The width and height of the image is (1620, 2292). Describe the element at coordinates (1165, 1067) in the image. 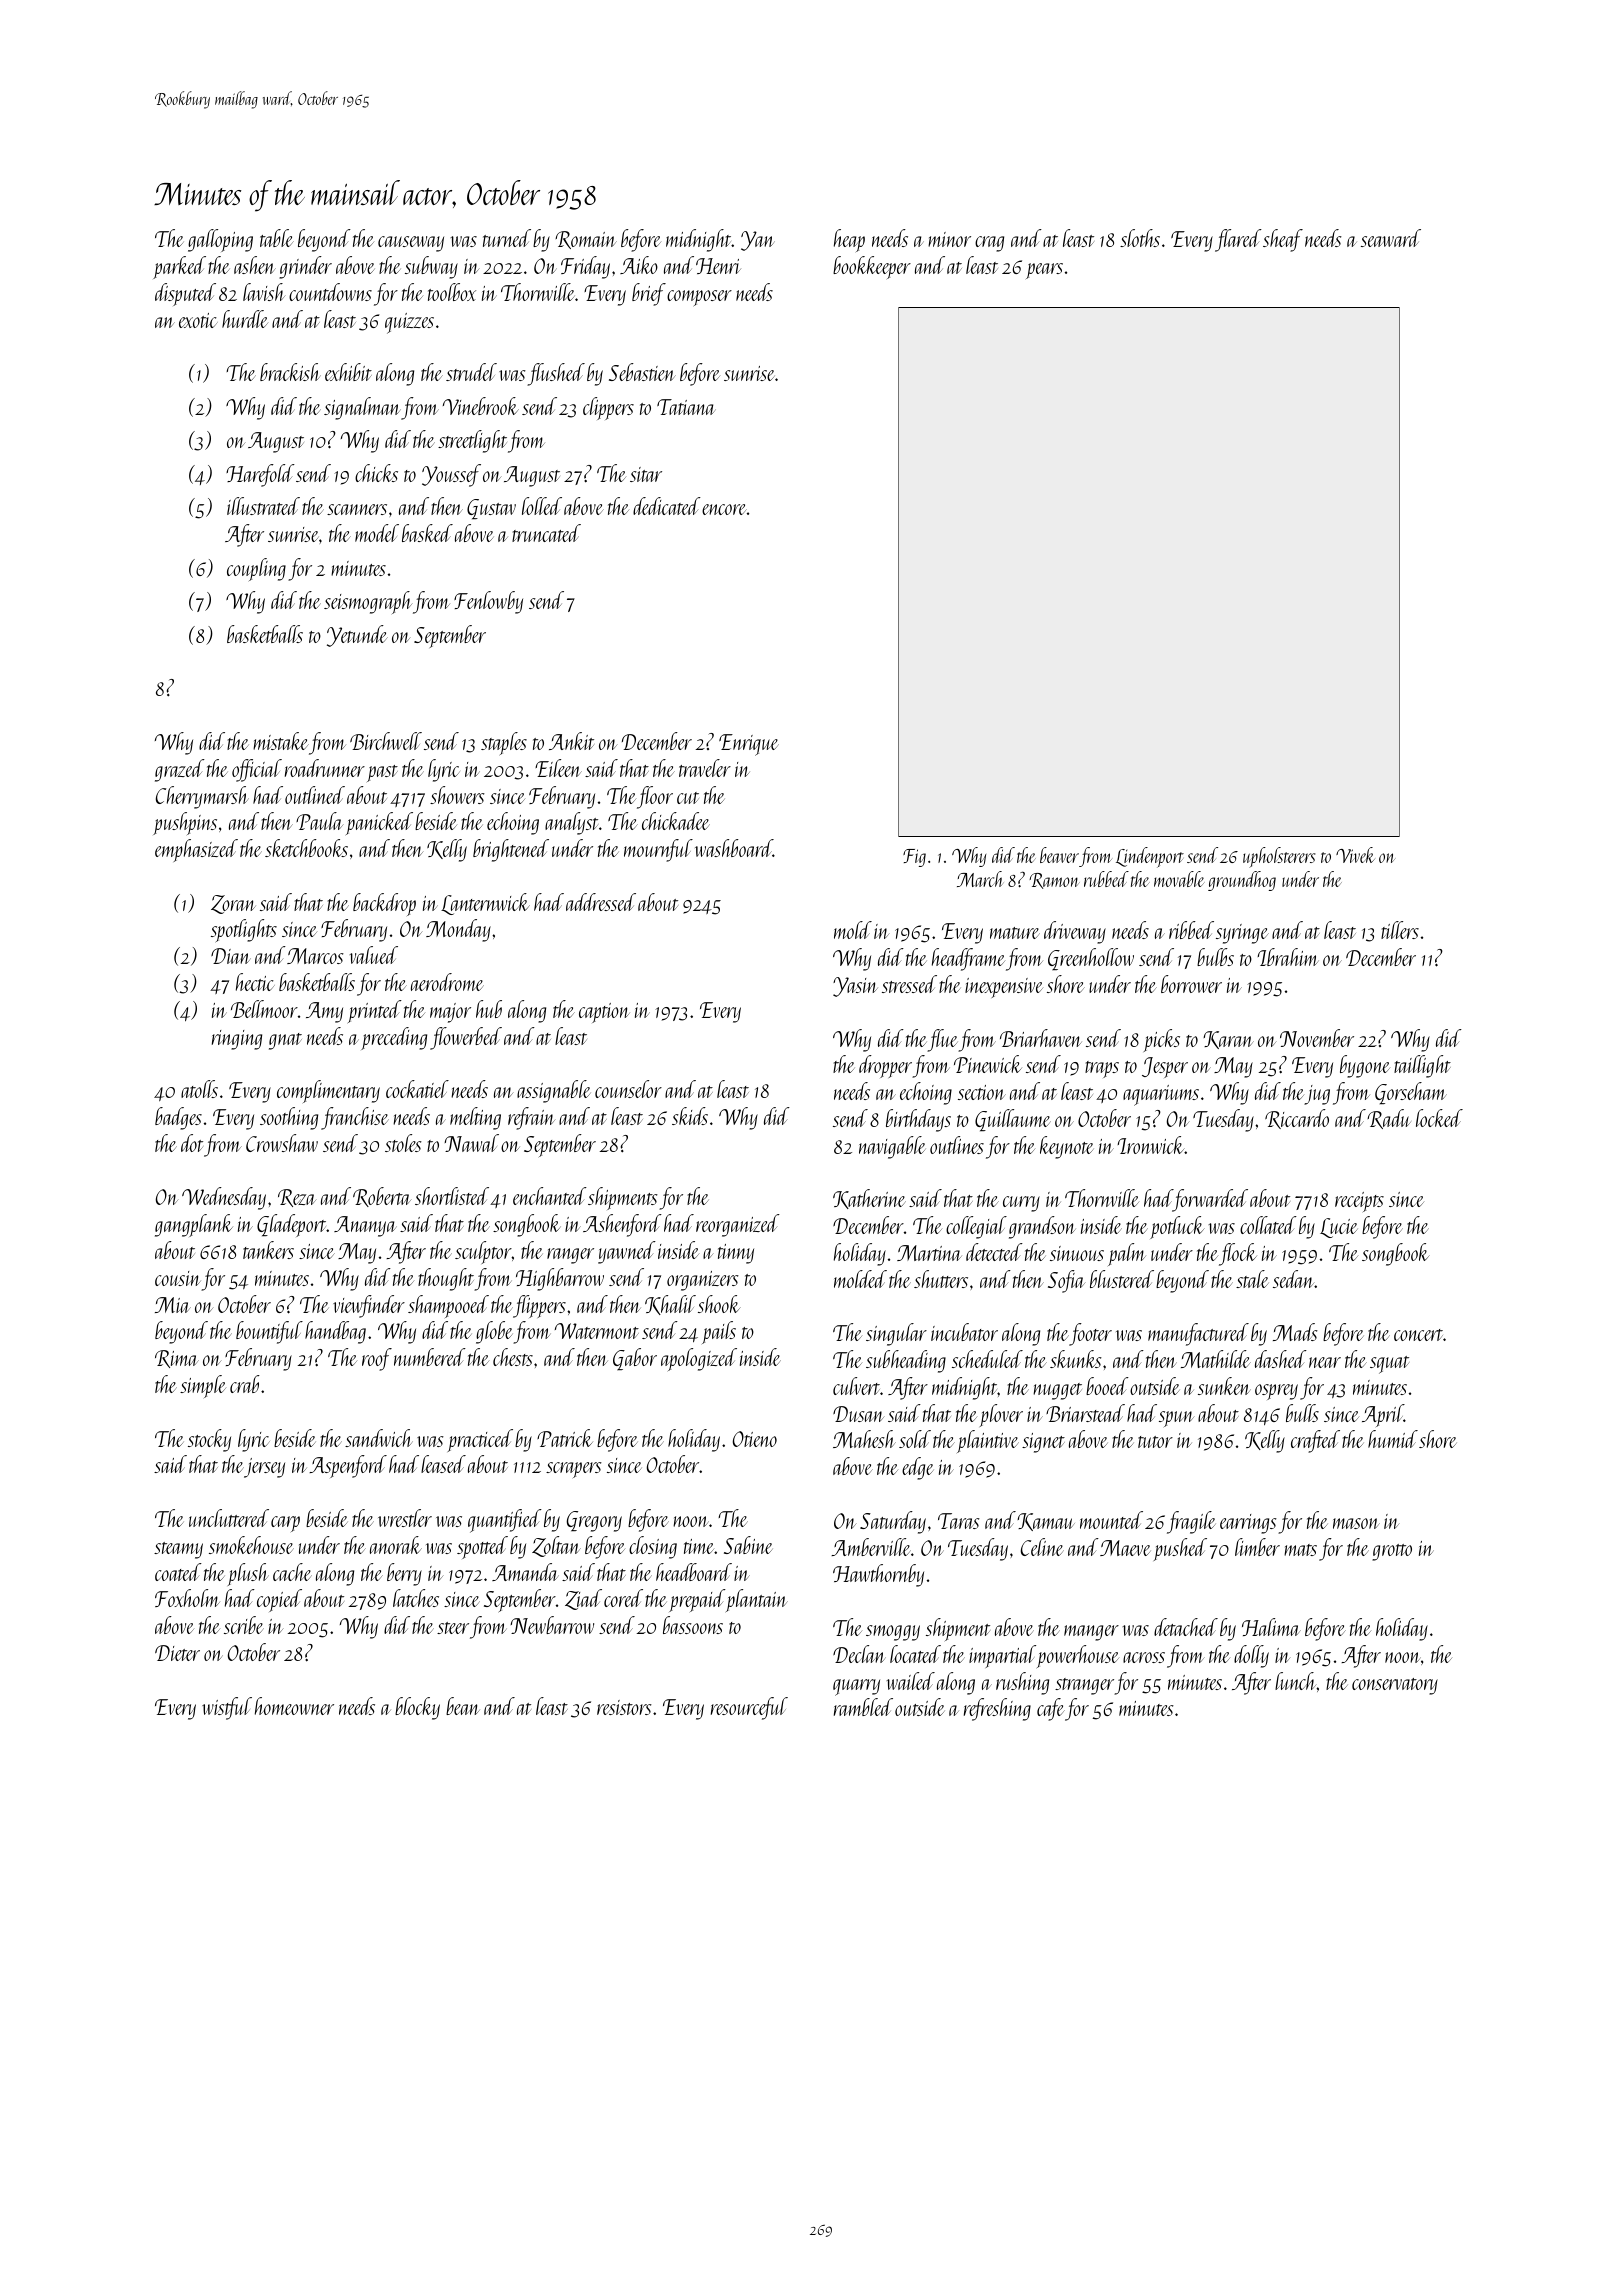

I see `Jesper` at that location.
